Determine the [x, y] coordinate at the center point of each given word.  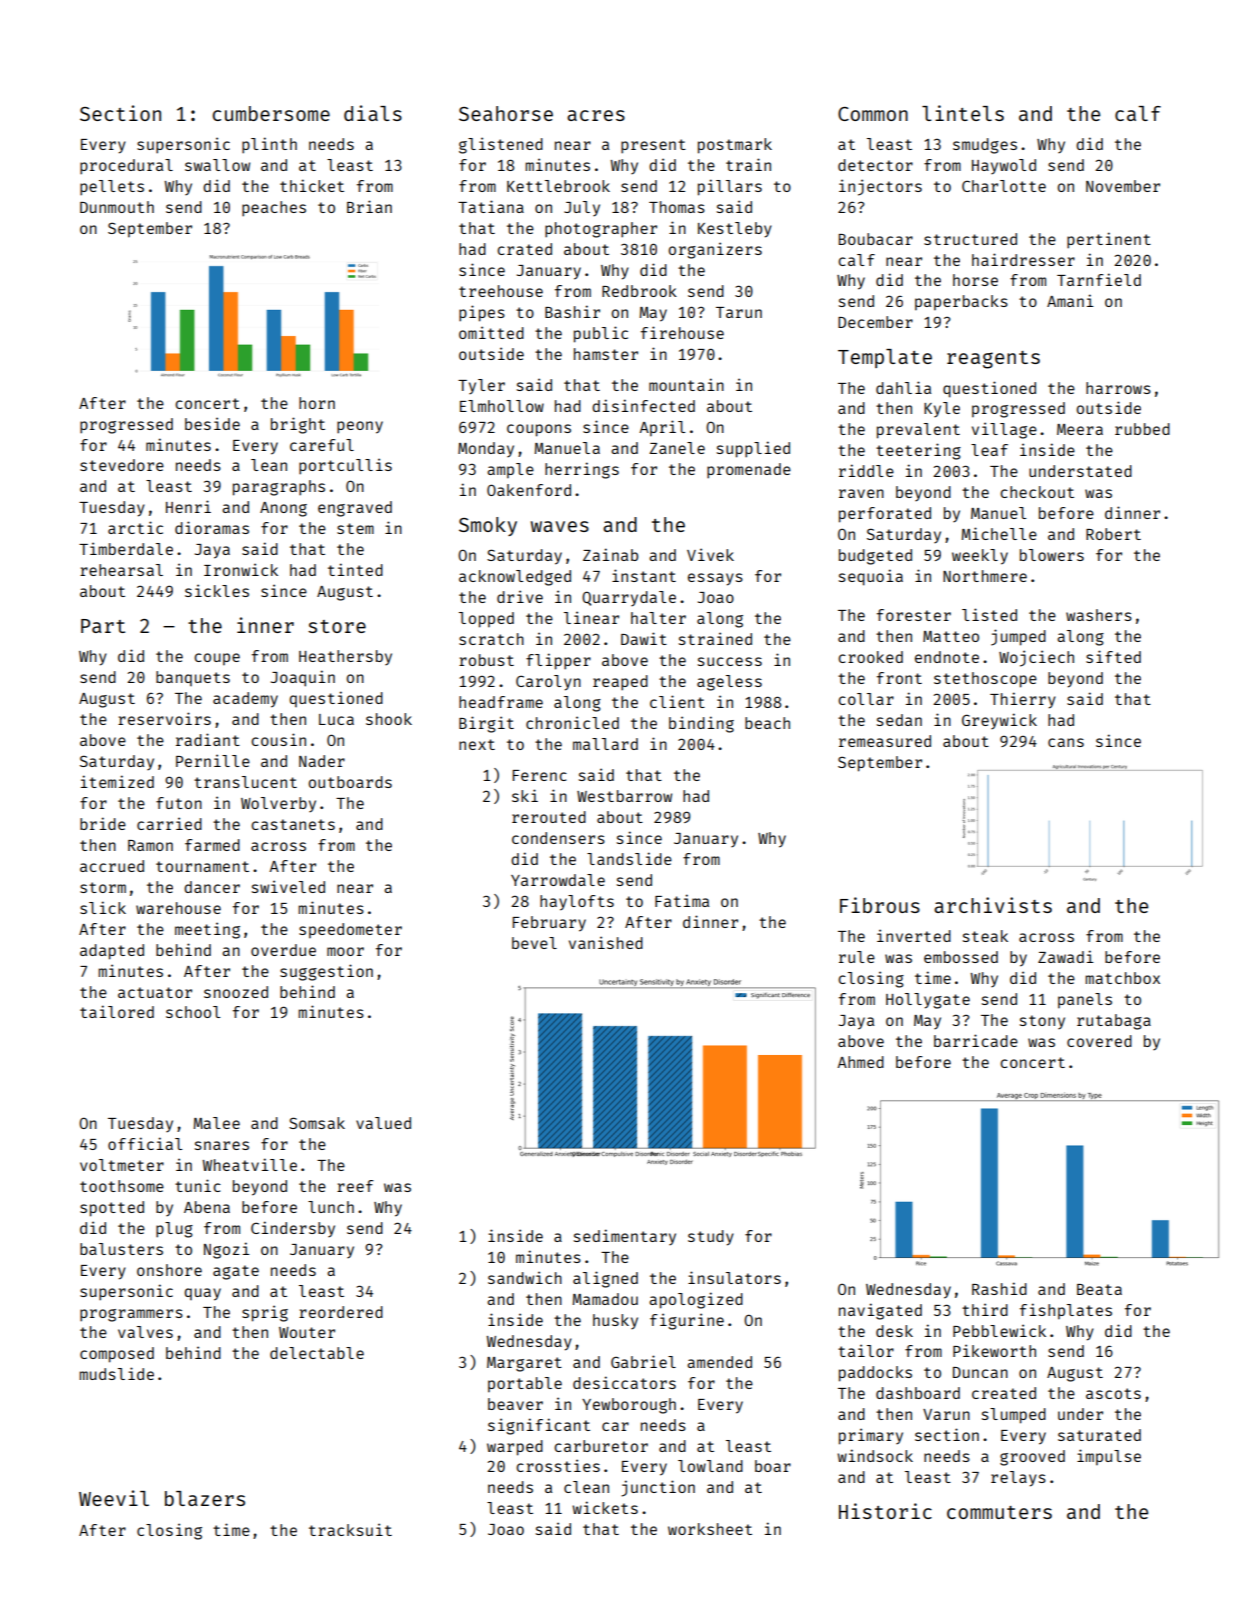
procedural [126, 167]
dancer [212, 887]
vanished [606, 942]
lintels [963, 113]
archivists [993, 905]
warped [515, 1448]
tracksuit [350, 1529]
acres [596, 115]
